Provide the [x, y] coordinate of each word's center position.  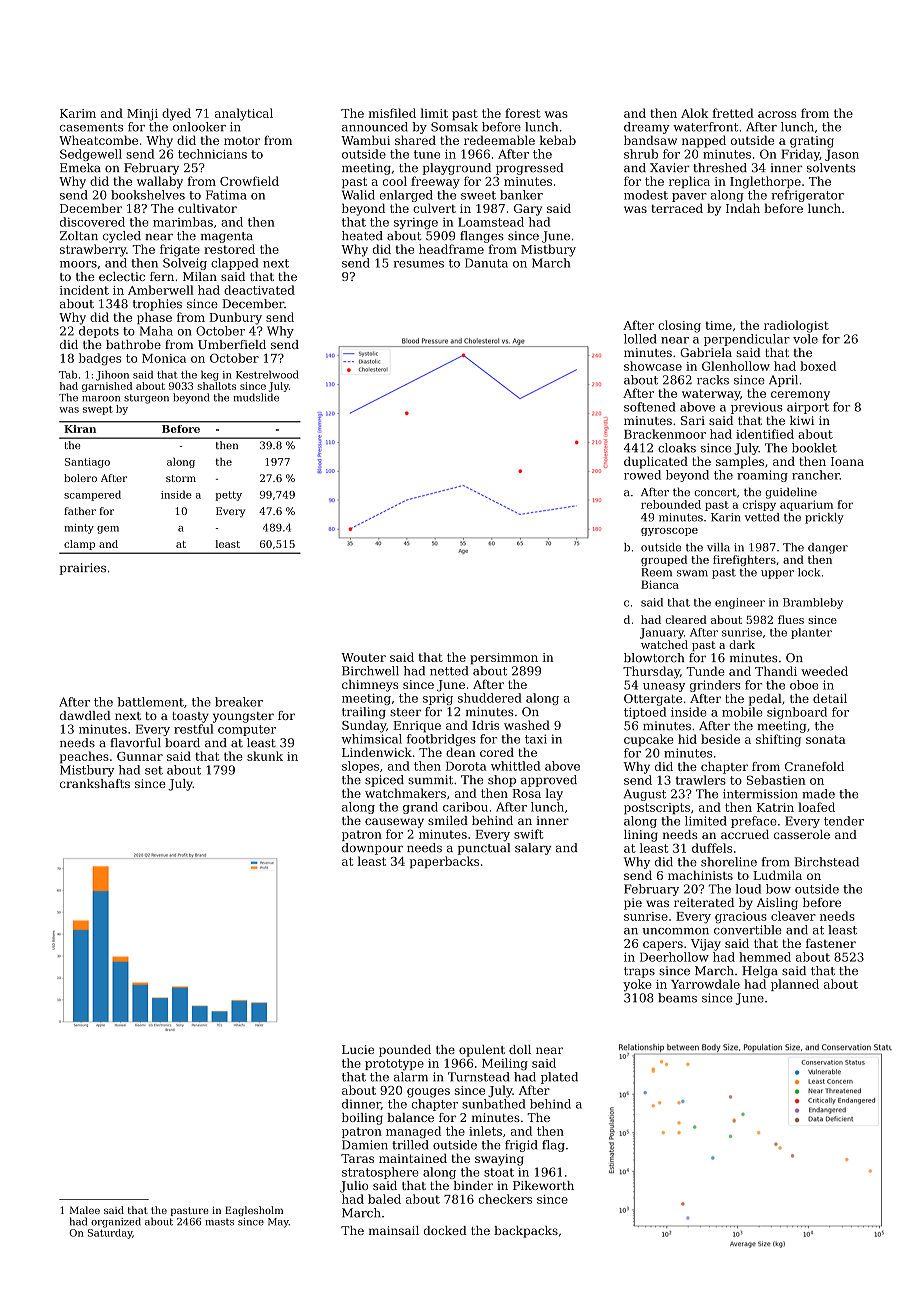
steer [405, 712]
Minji [142, 115]
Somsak [454, 127]
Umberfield [232, 344]
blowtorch [654, 658]
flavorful [135, 743]
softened [649, 407]
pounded [405, 1051]
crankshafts [95, 783]
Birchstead [827, 862]
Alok [694, 113]
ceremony [800, 396]
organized [116, 1222]
